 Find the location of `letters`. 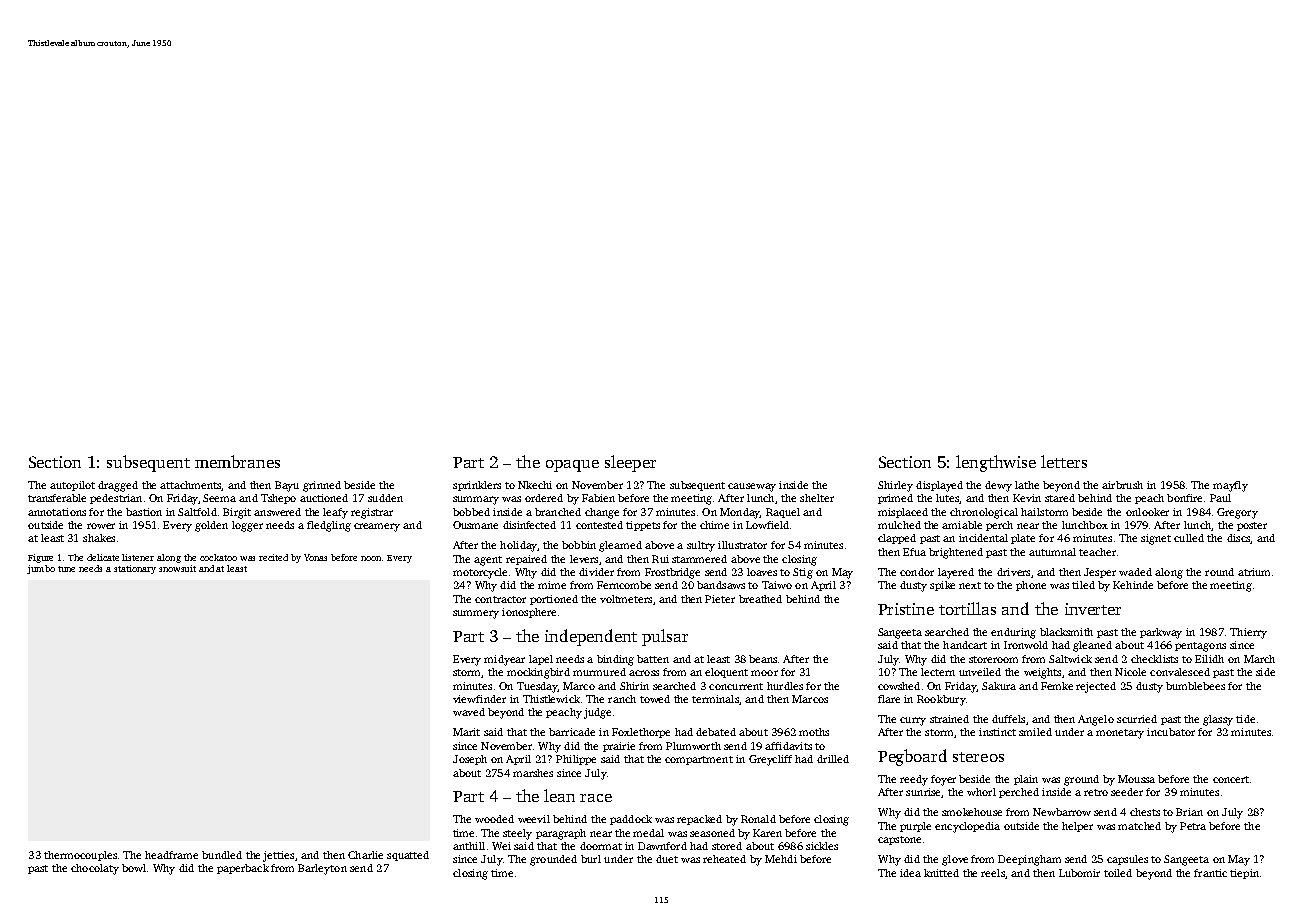

letters is located at coordinates (1064, 461).
